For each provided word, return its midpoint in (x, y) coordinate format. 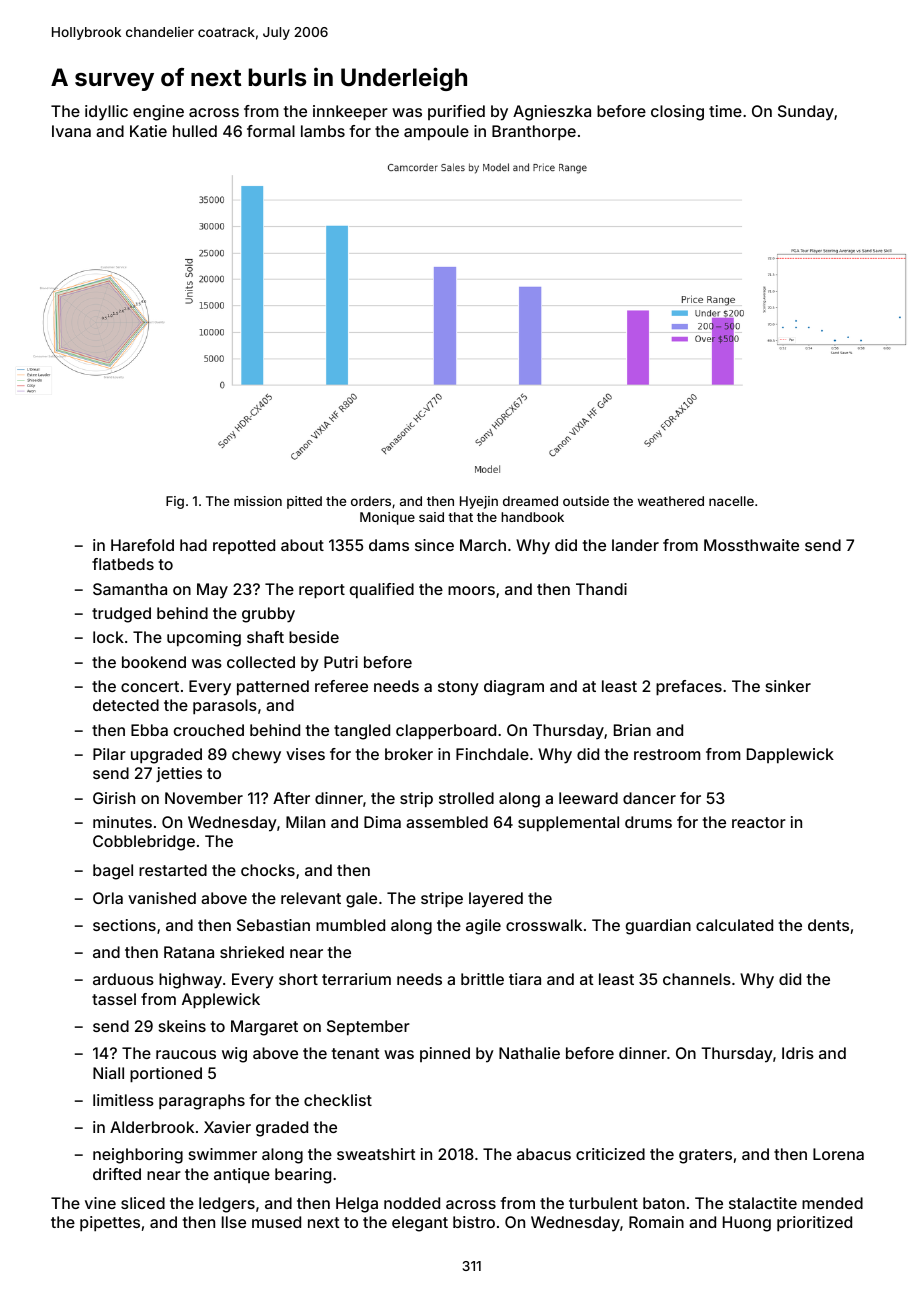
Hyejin (479, 502)
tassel (114, 999)
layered (496, 900)
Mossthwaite (751, 545)
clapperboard (446, 732)
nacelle (731, 501)
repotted (244, 546)
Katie (148, 131)
